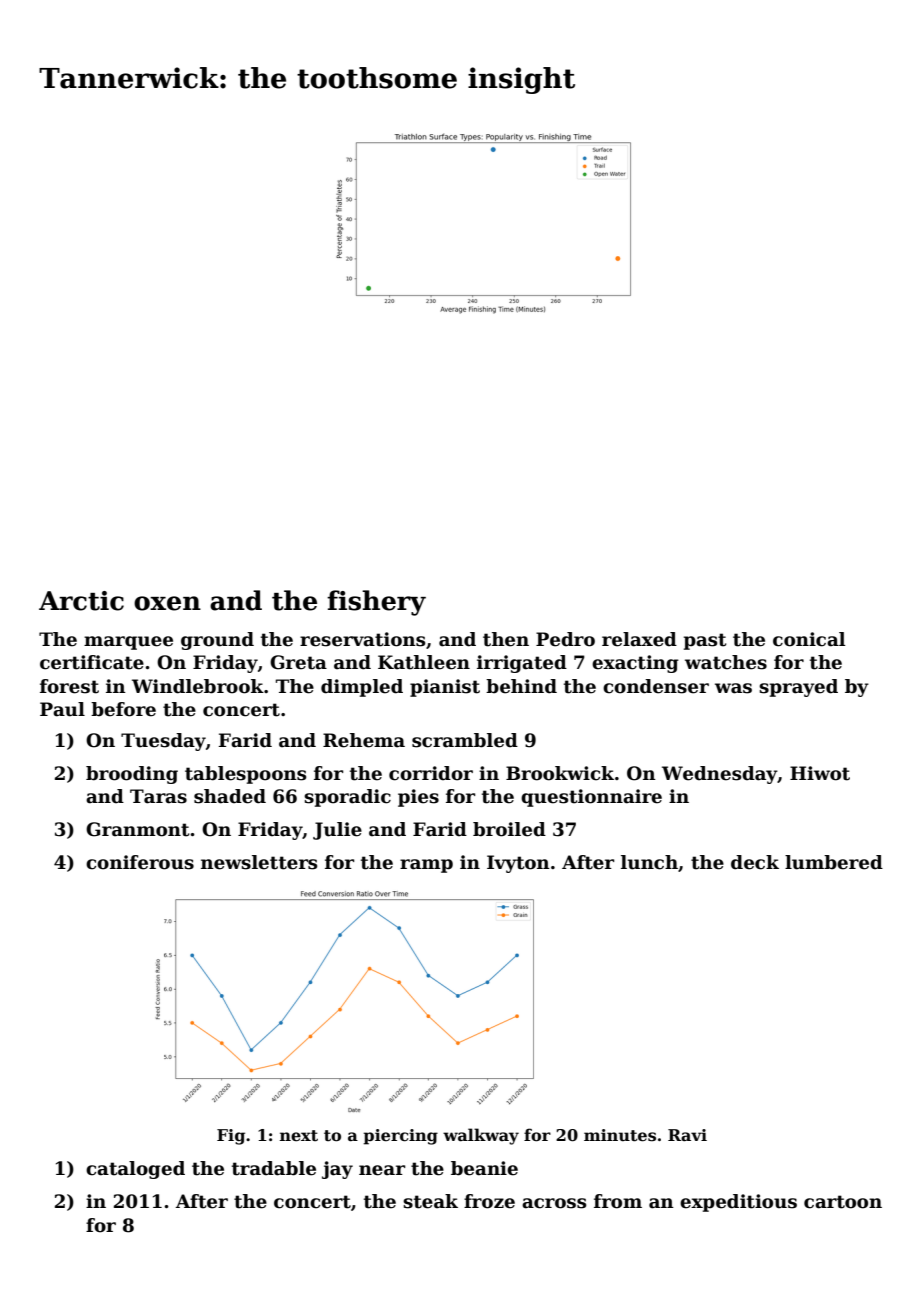  Describe the element at coordinates (376, 603) in the screenshot. I see `fishery` at that location.
